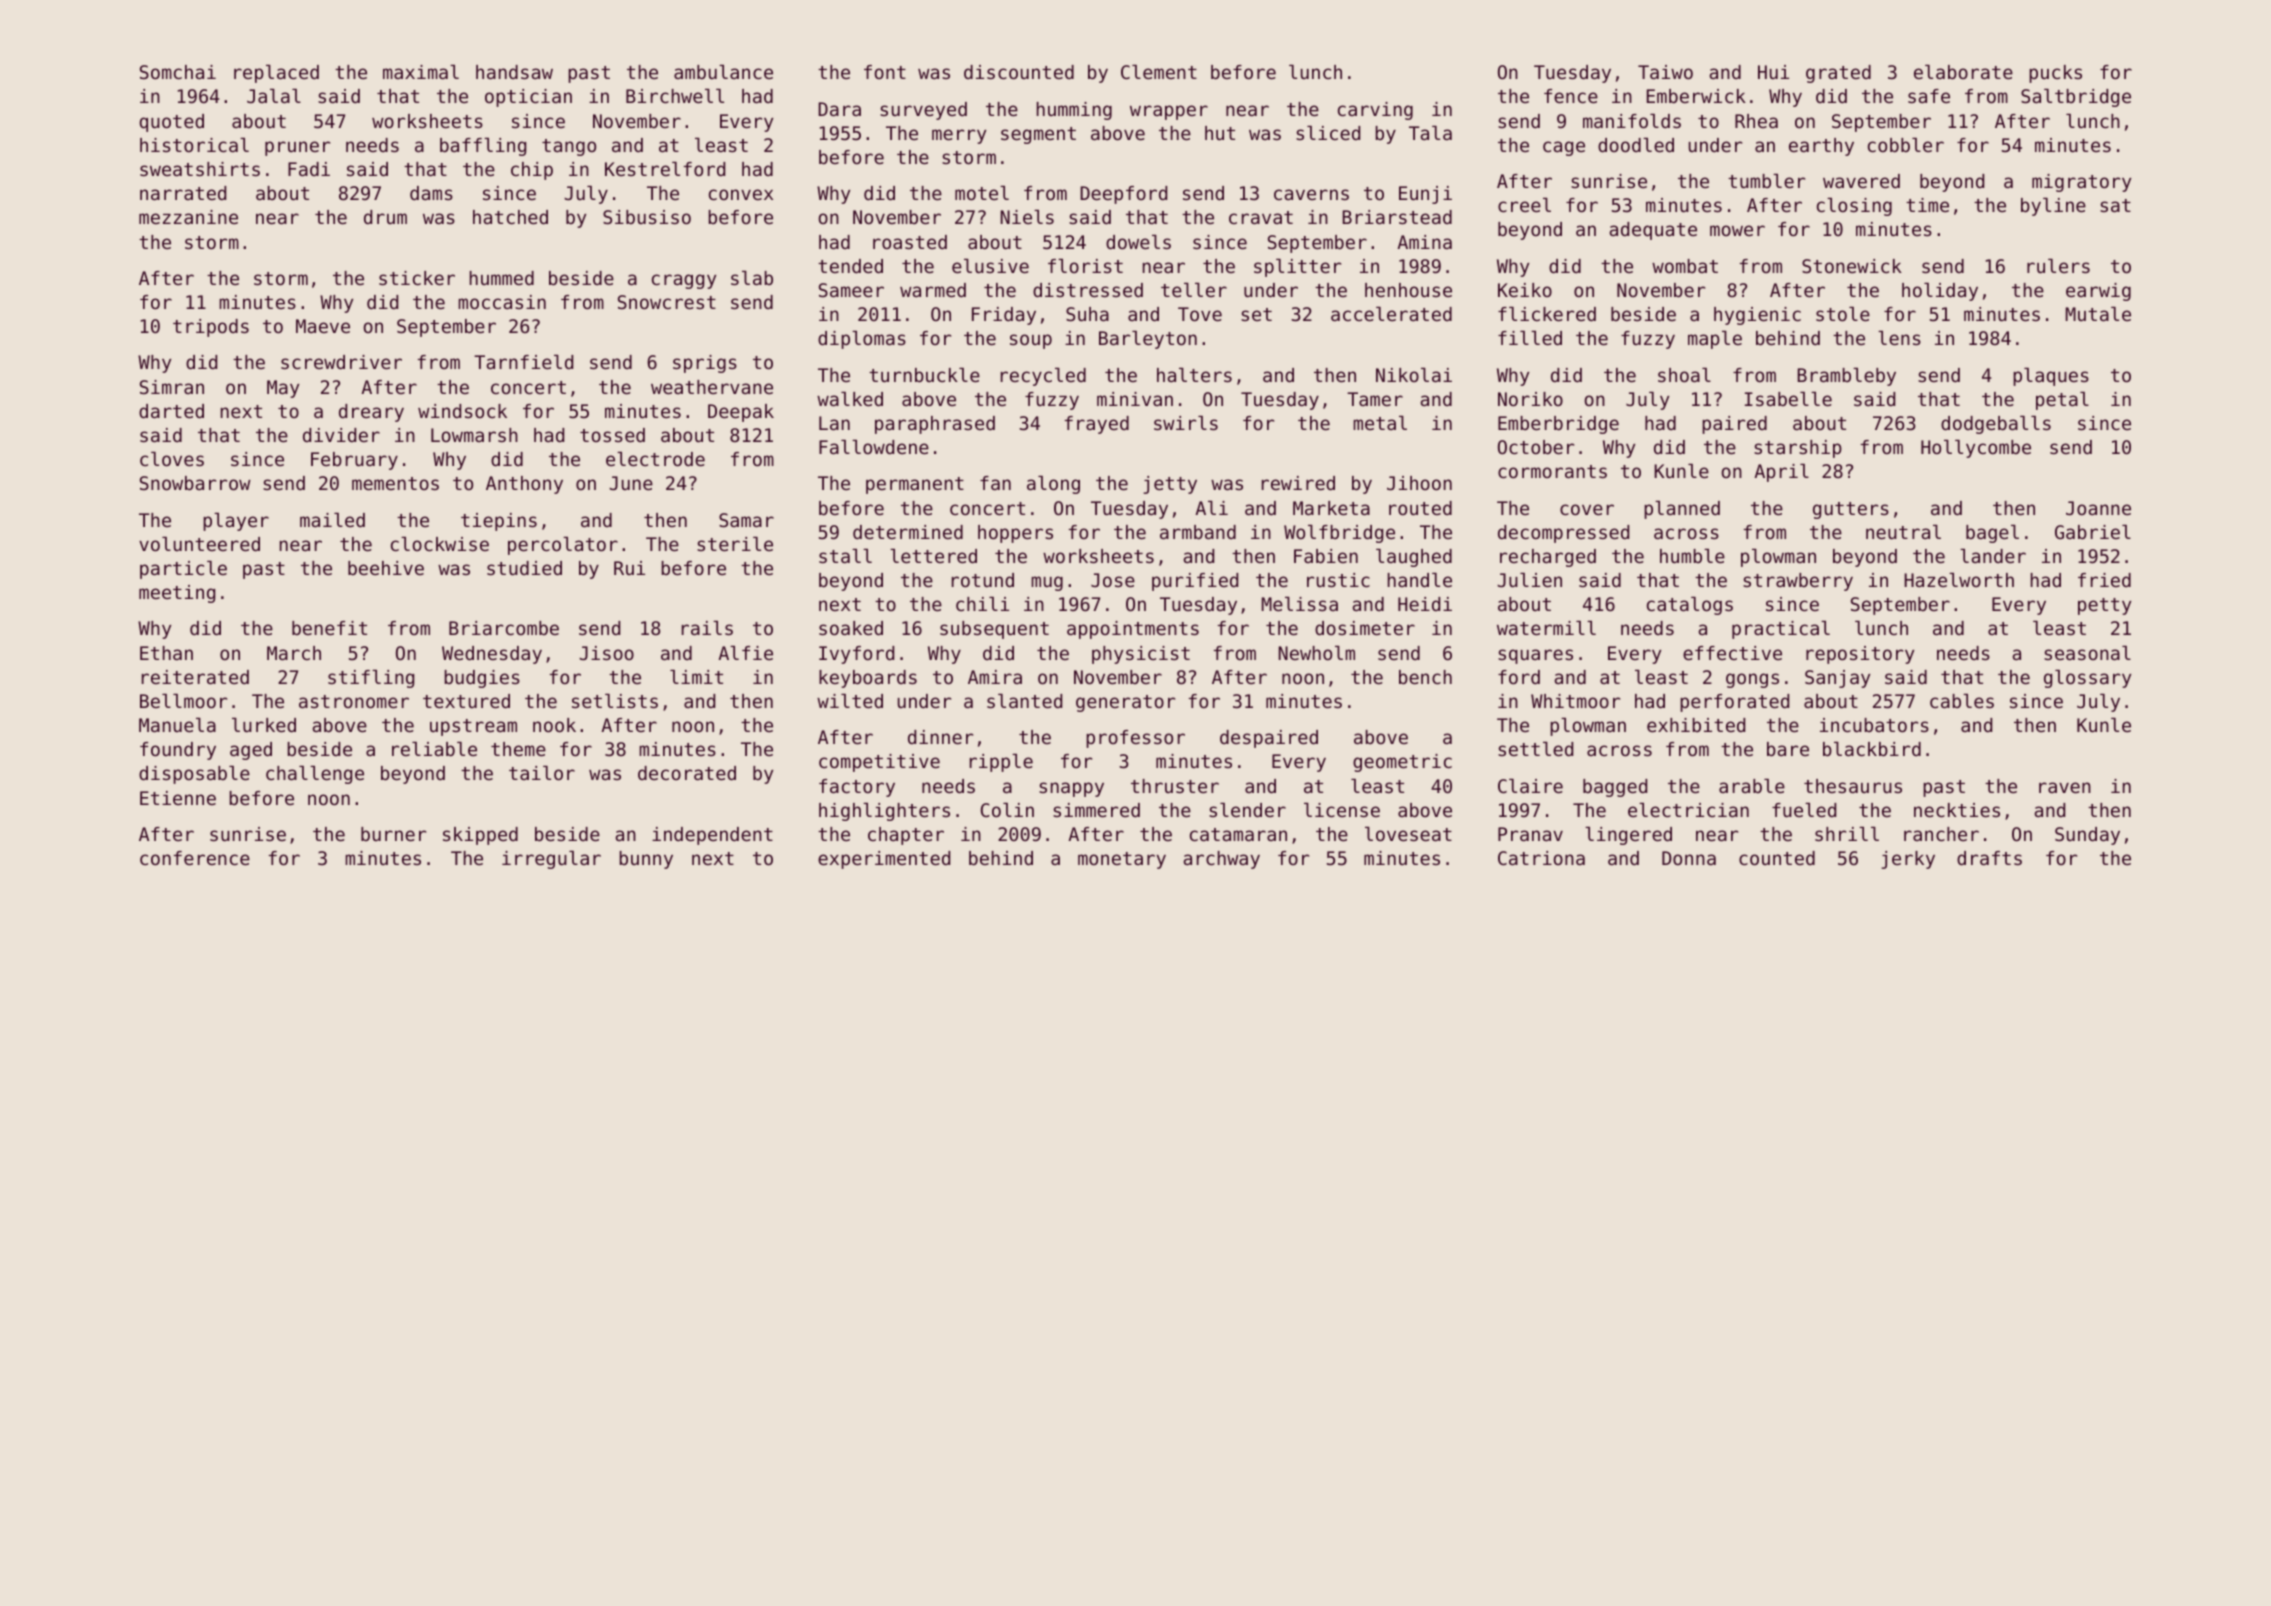  Describe the element at coordinates (514, 72) in the document. I see `handsaw` at that location.
